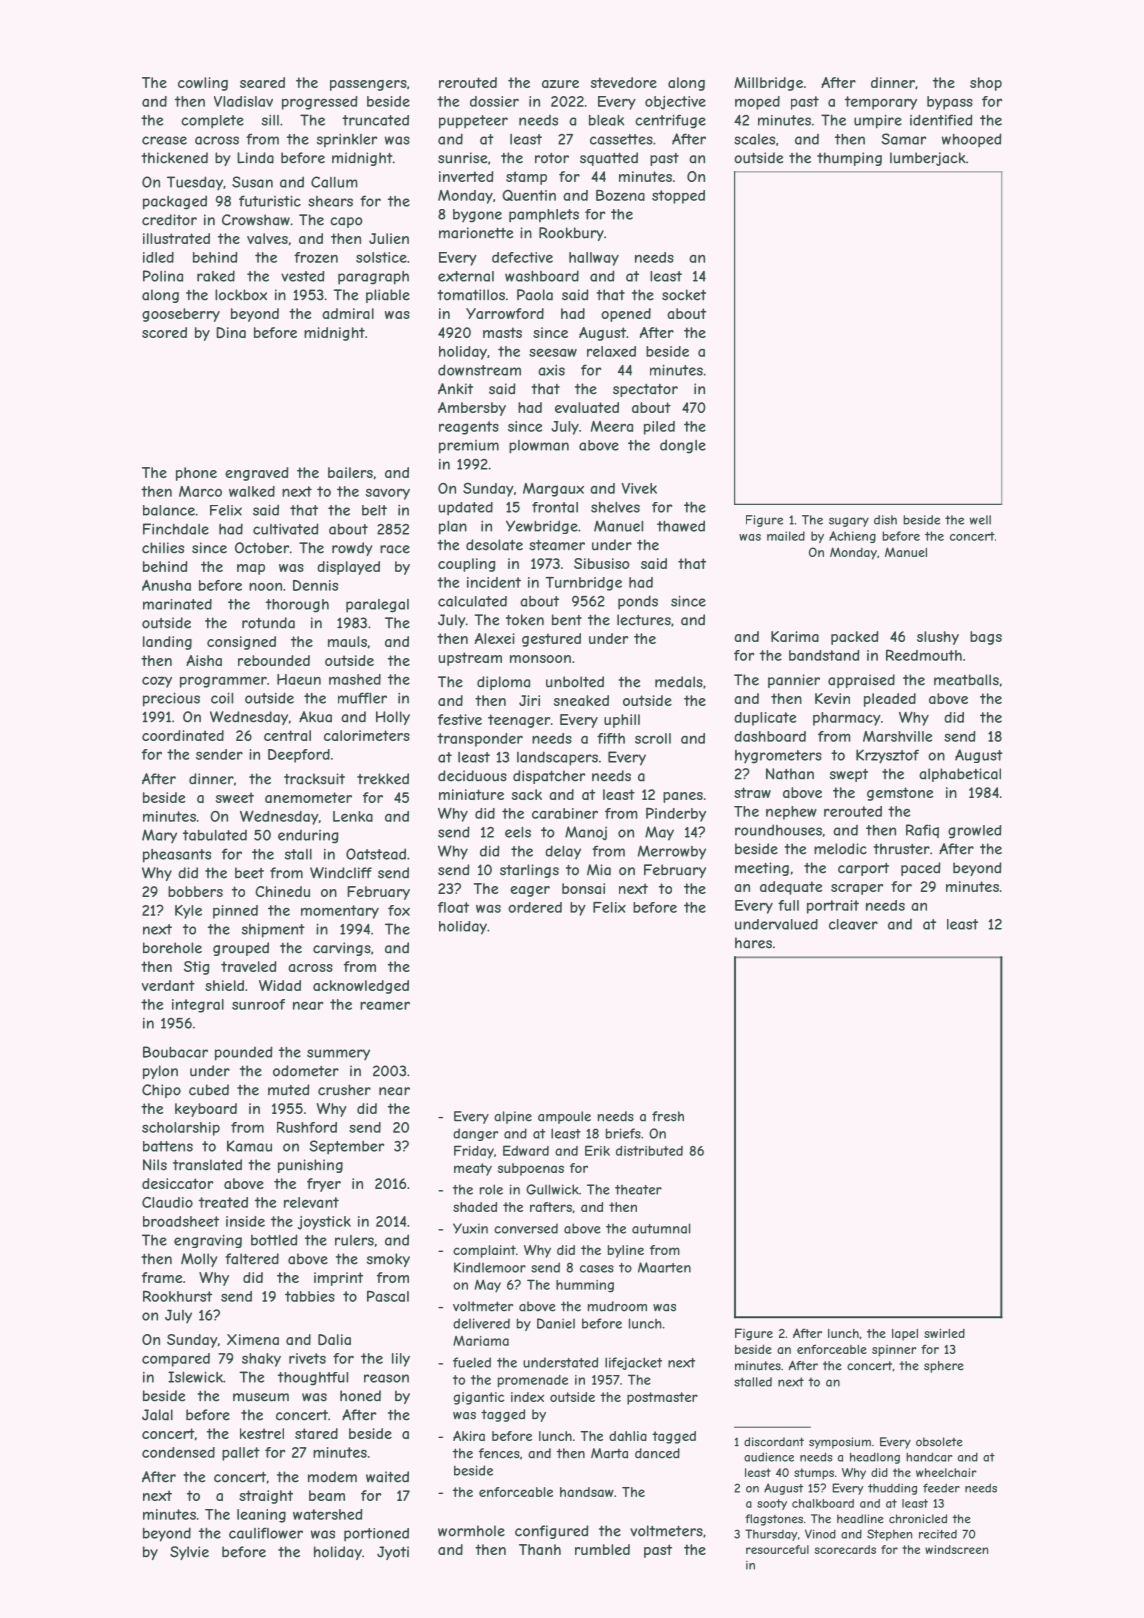 The width and height of the image is (1144, 1618). I want to click on cleaver, so click(853, 924).
